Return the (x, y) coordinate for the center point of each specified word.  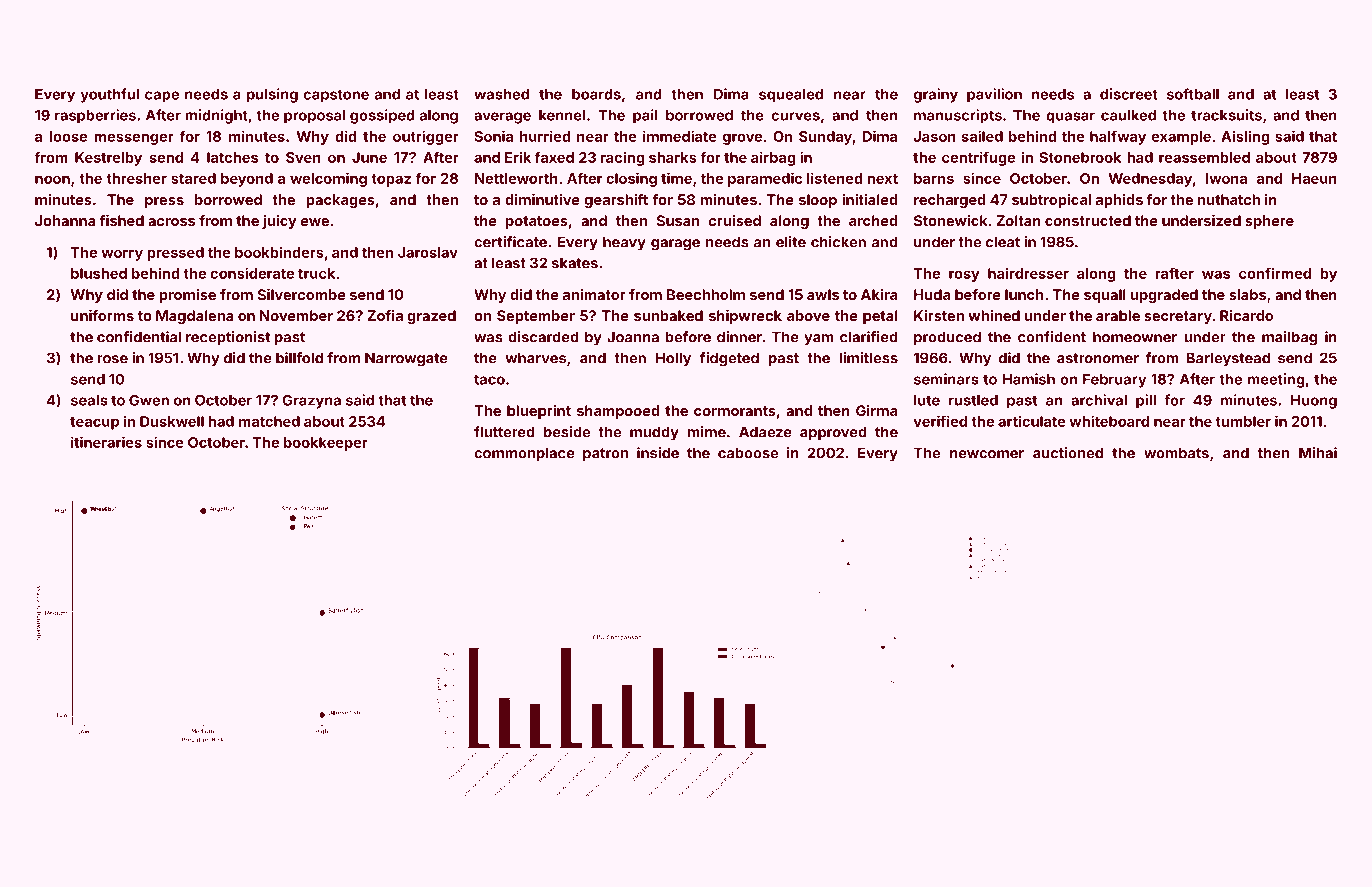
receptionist (228, 338)
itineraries (106, 442)
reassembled (1204, 157)
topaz (391, 180)
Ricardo (1246, 315)
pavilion (994, 95)
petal (880, 317)
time (676, 178)
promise (187, 296)
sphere (1269, 222)
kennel (562, 115)
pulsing (272, 95)
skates (575, 263)
